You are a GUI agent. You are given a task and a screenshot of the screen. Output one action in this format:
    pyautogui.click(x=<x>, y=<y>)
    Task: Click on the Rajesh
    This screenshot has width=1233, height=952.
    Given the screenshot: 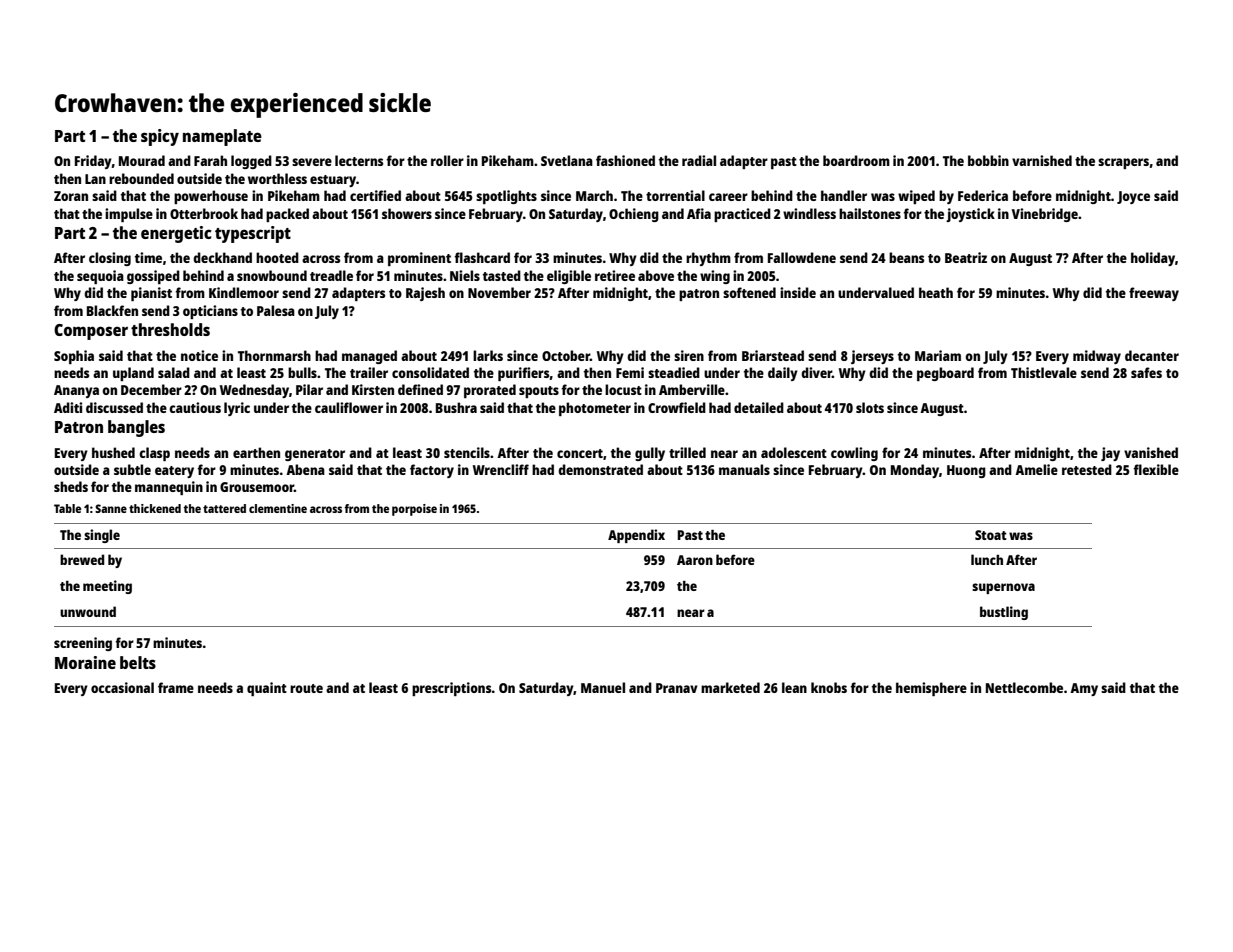 What is the action you would take?
    pyautogui.click(x=425, y=294)
